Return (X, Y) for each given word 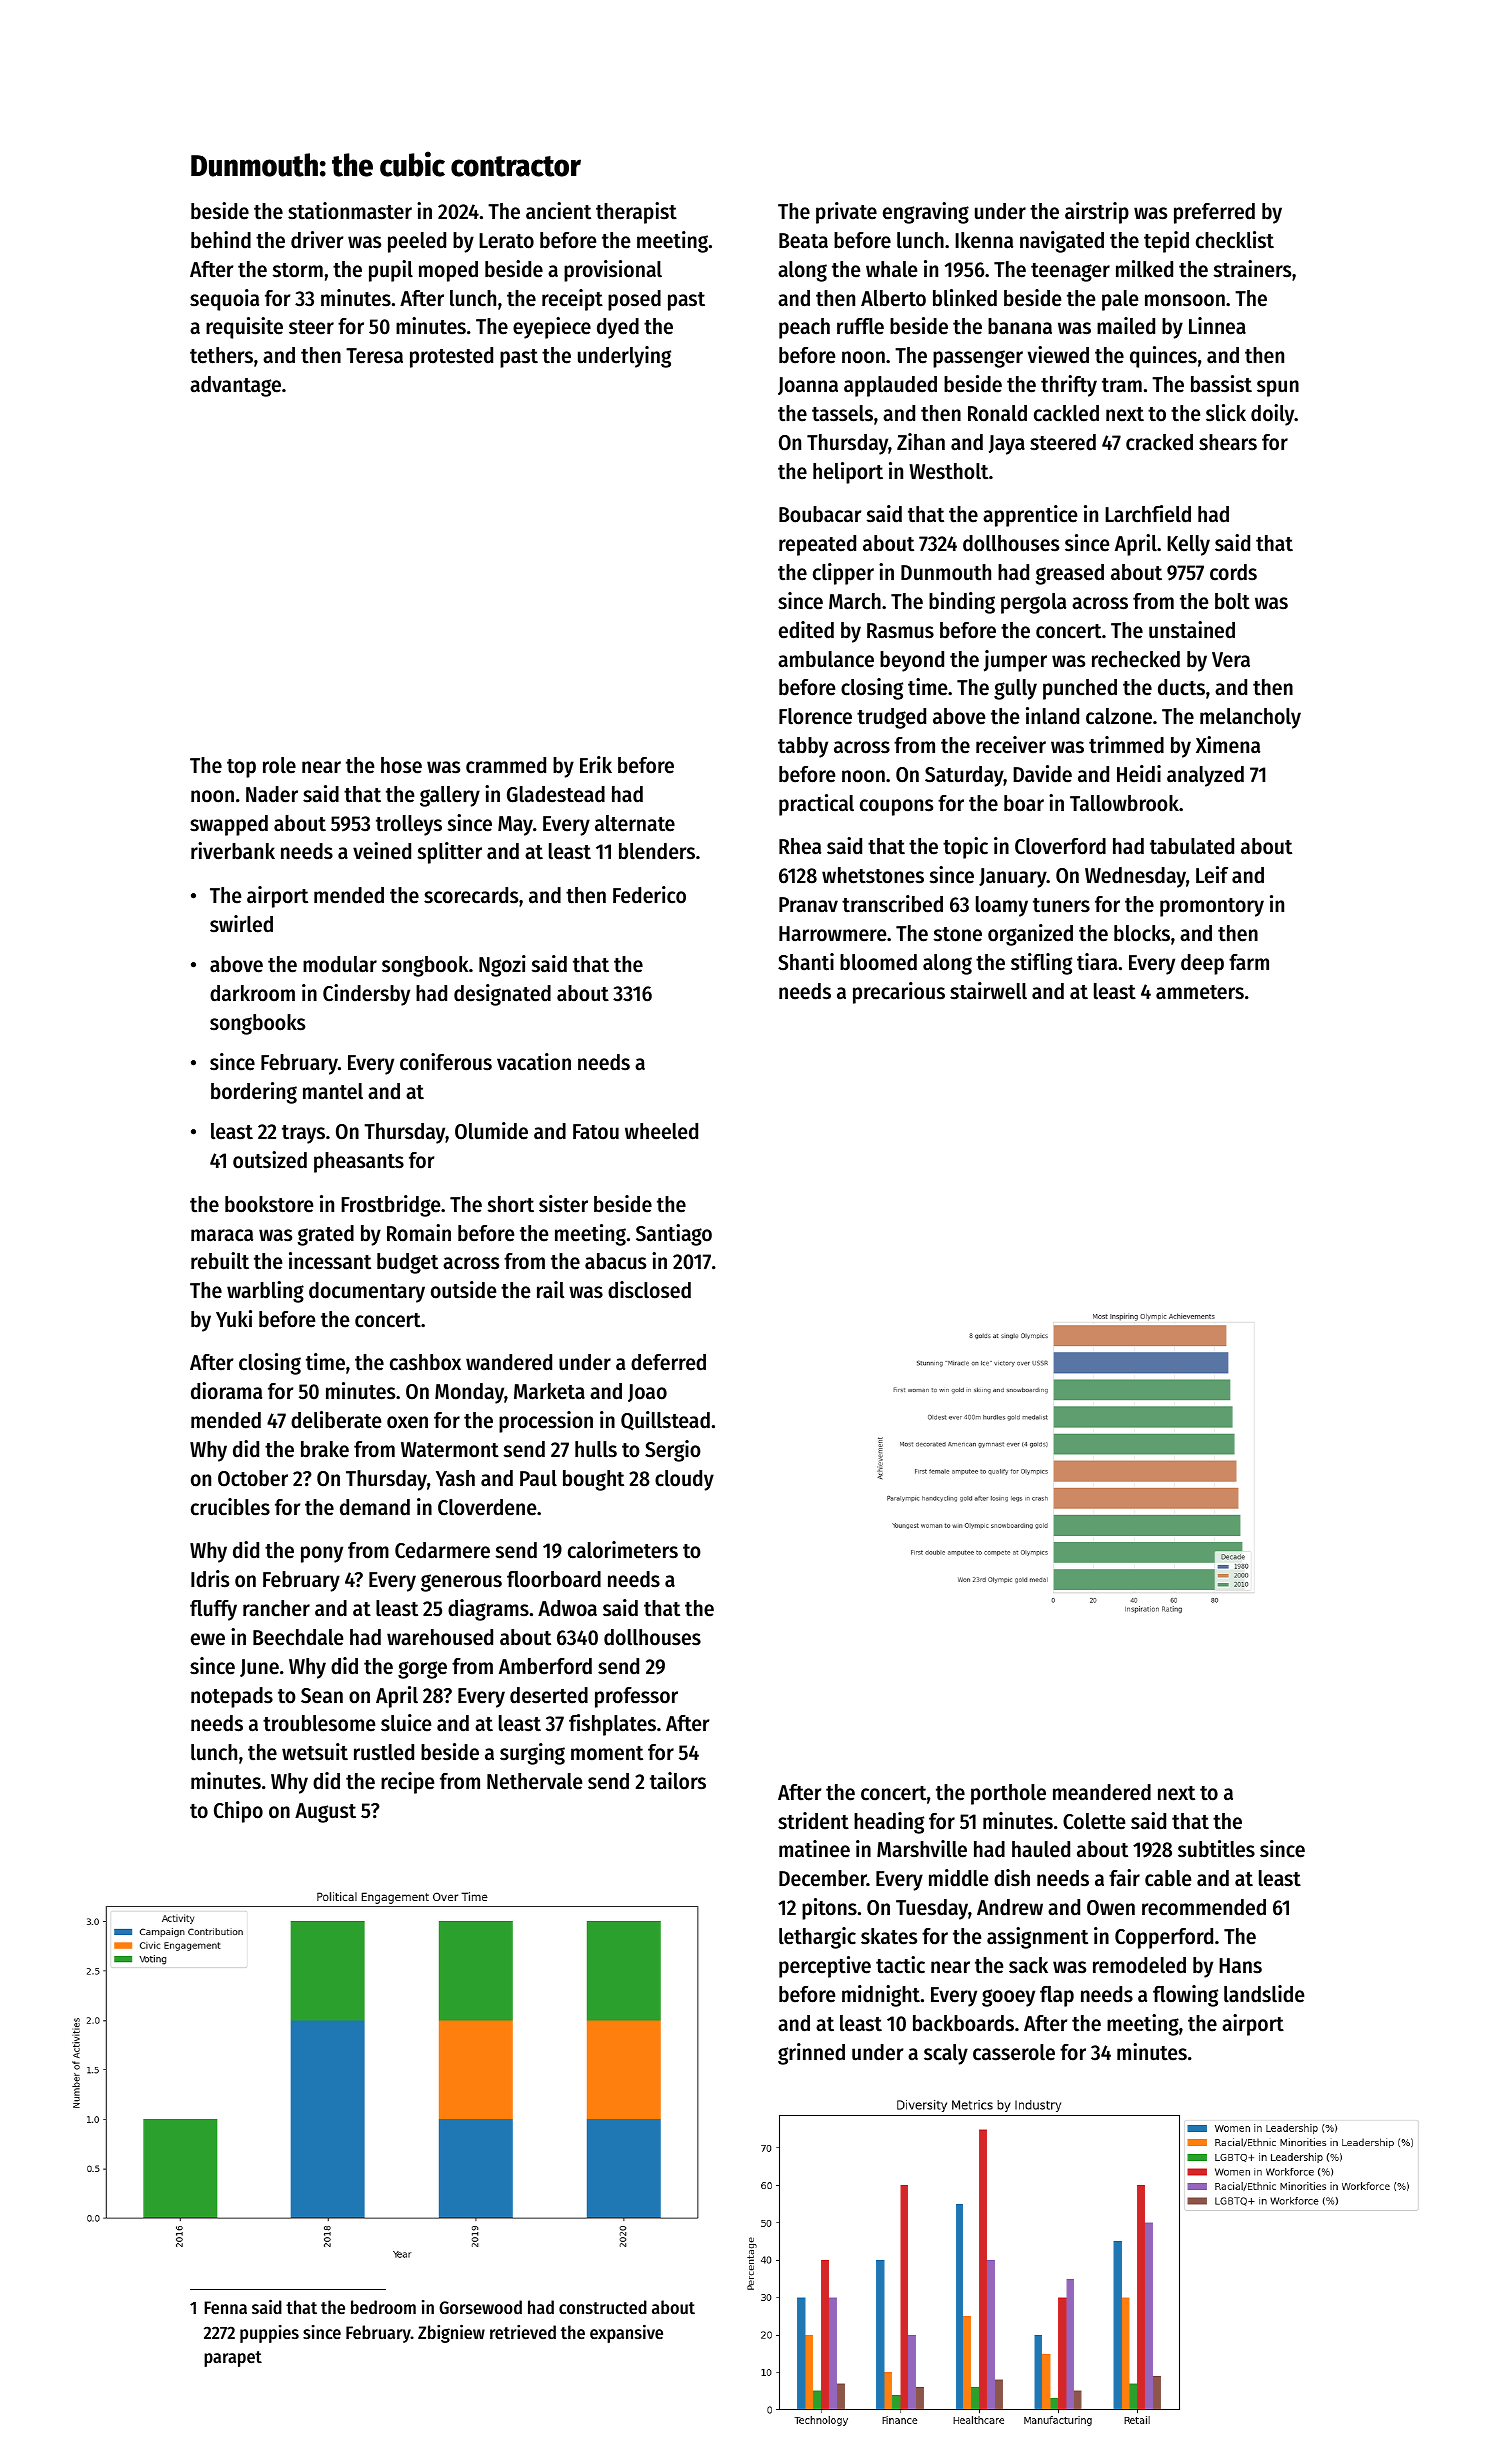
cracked (1159, 442)
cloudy (684, 1480)
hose (401, 765)
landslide (1264, 1994)
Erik (596, 764)
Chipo (238, 1812)
